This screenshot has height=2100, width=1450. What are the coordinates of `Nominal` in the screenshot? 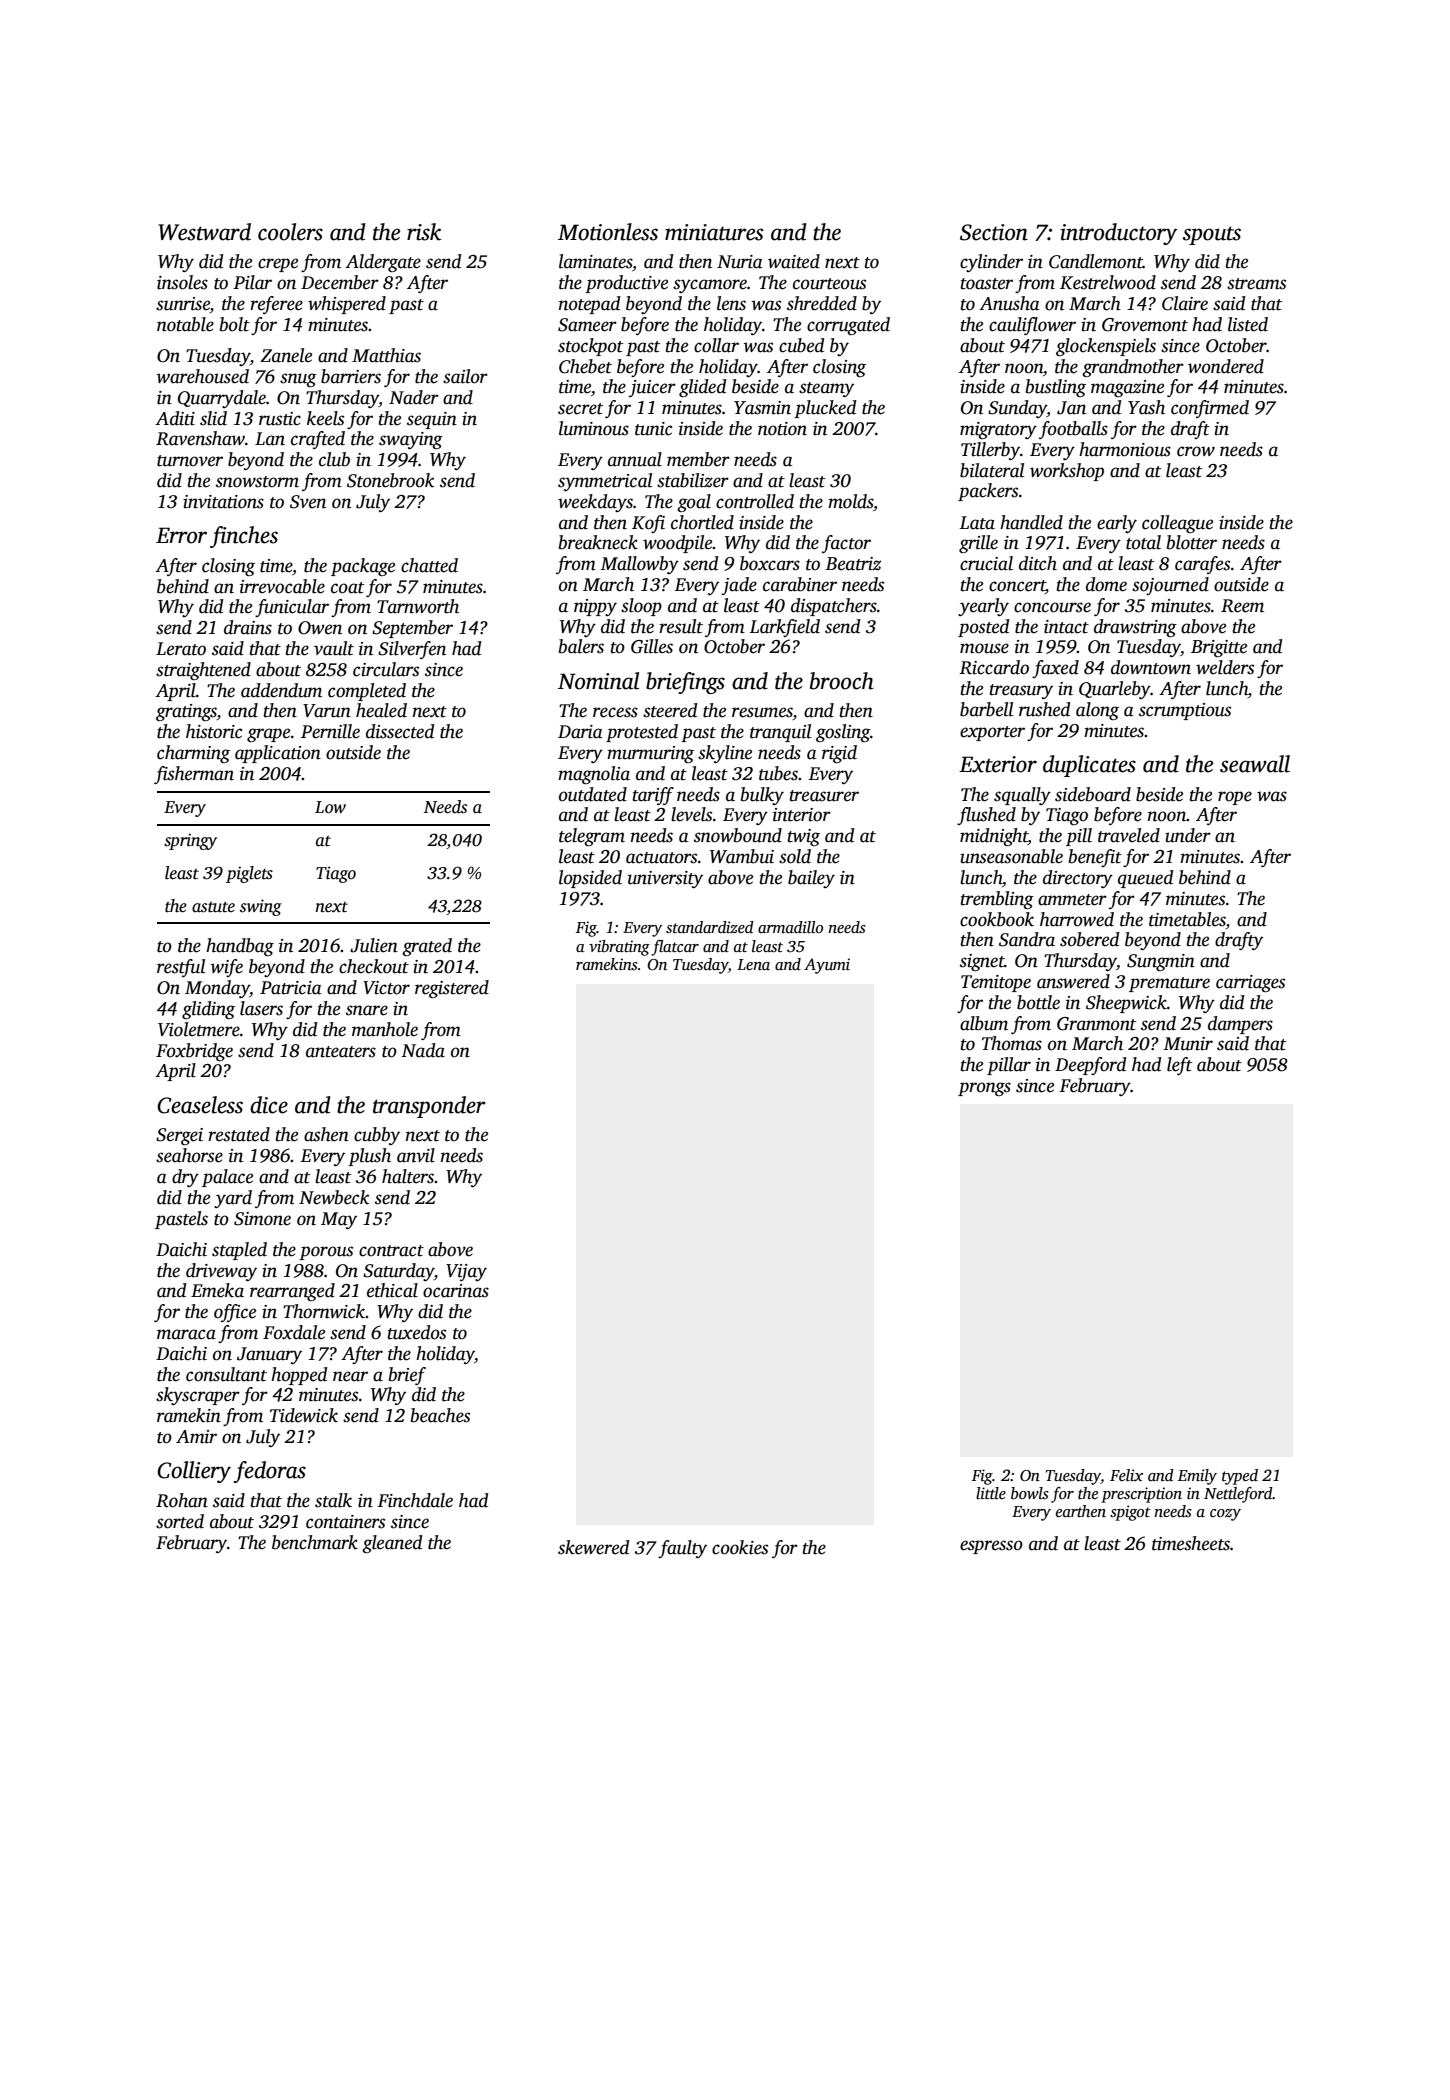 It's located at (598, 681).
